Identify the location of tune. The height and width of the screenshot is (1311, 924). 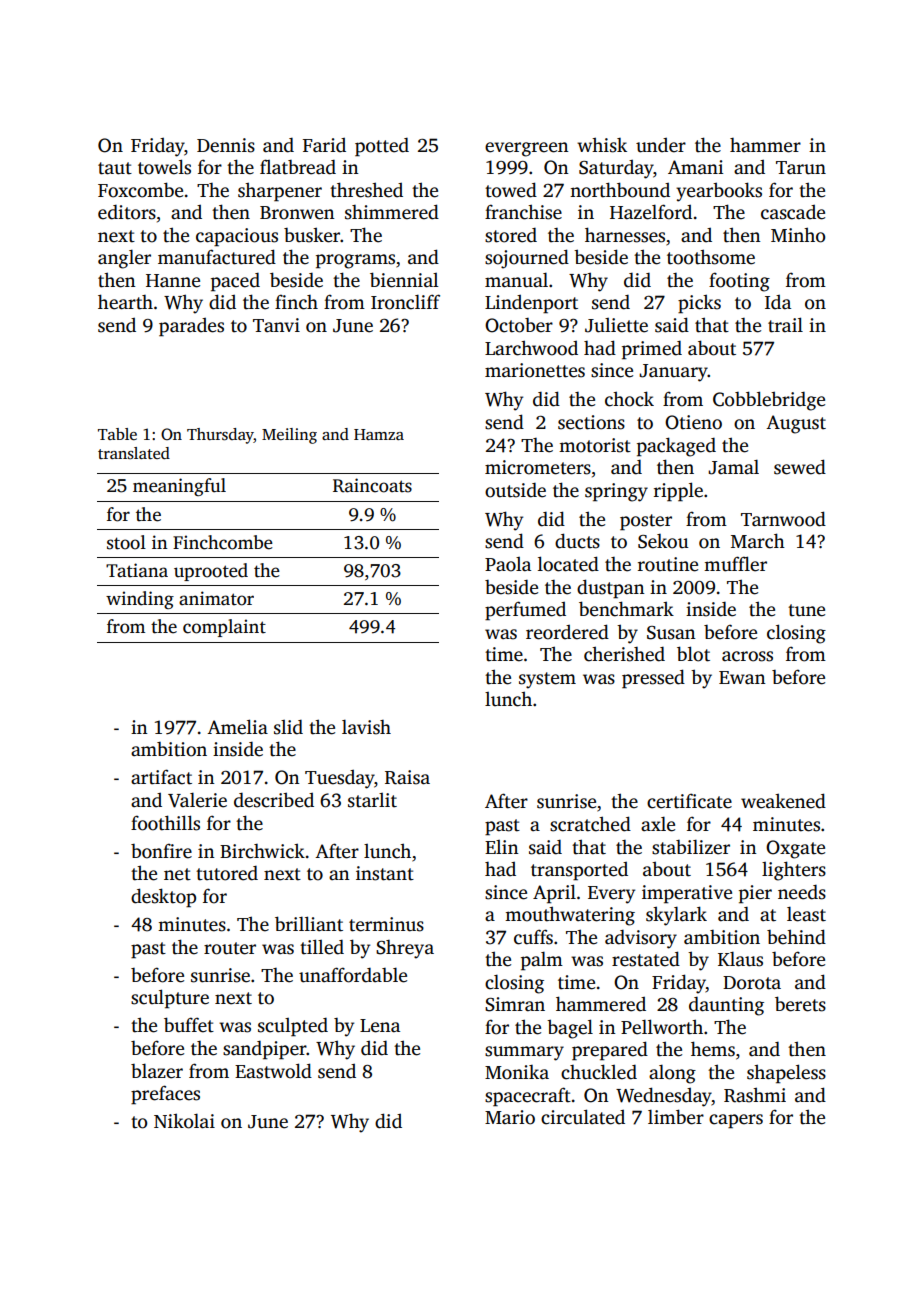
(806, 610).
